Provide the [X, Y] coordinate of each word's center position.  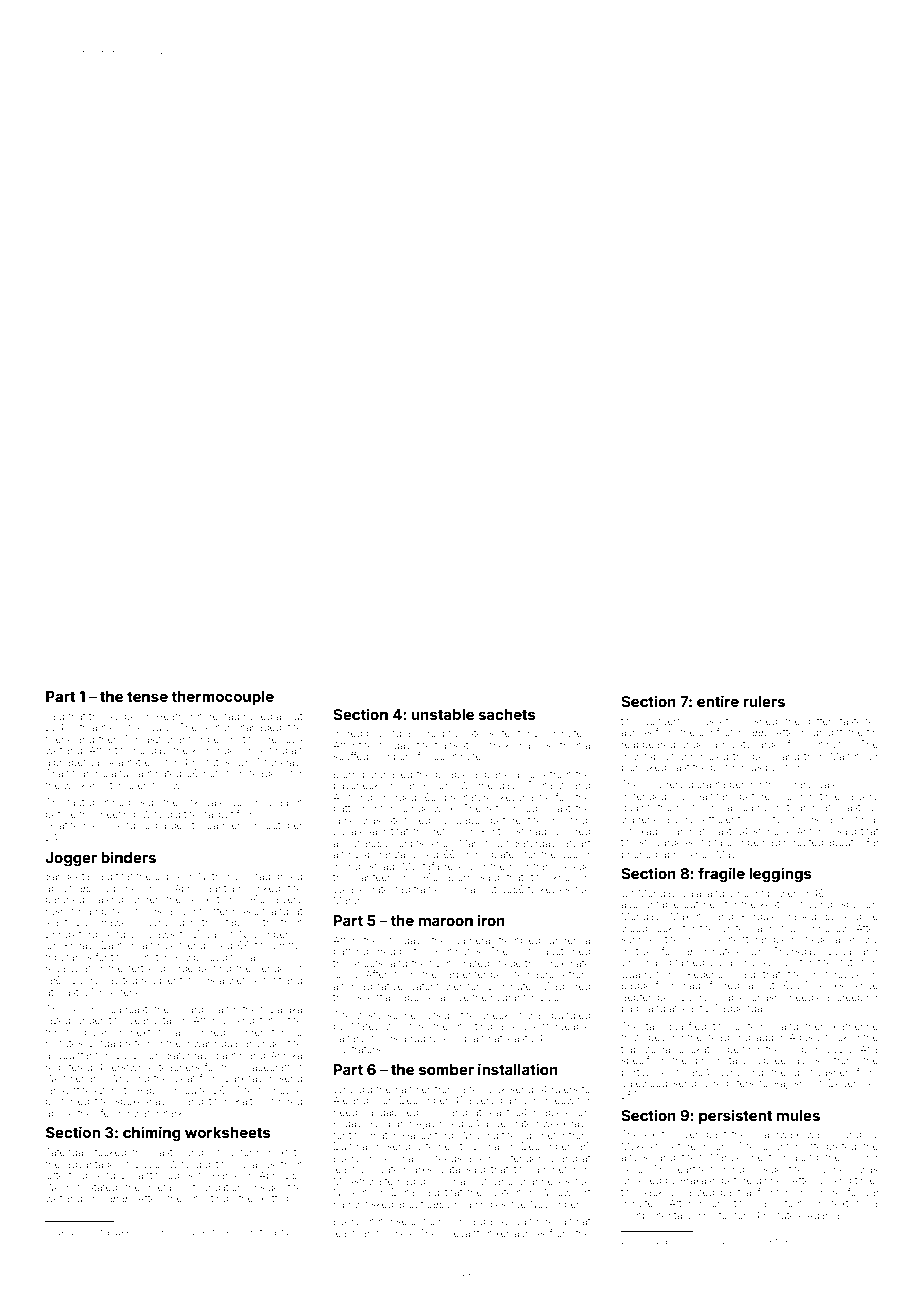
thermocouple [222, 698]
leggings [780, 874]
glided [347, 734]
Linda [102, 1043]
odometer [542, 1135]
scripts [409, 844]
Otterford [66, 1175]
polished [757, 722]
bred [579, 986]
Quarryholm [649, 975]
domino [106, 802]
